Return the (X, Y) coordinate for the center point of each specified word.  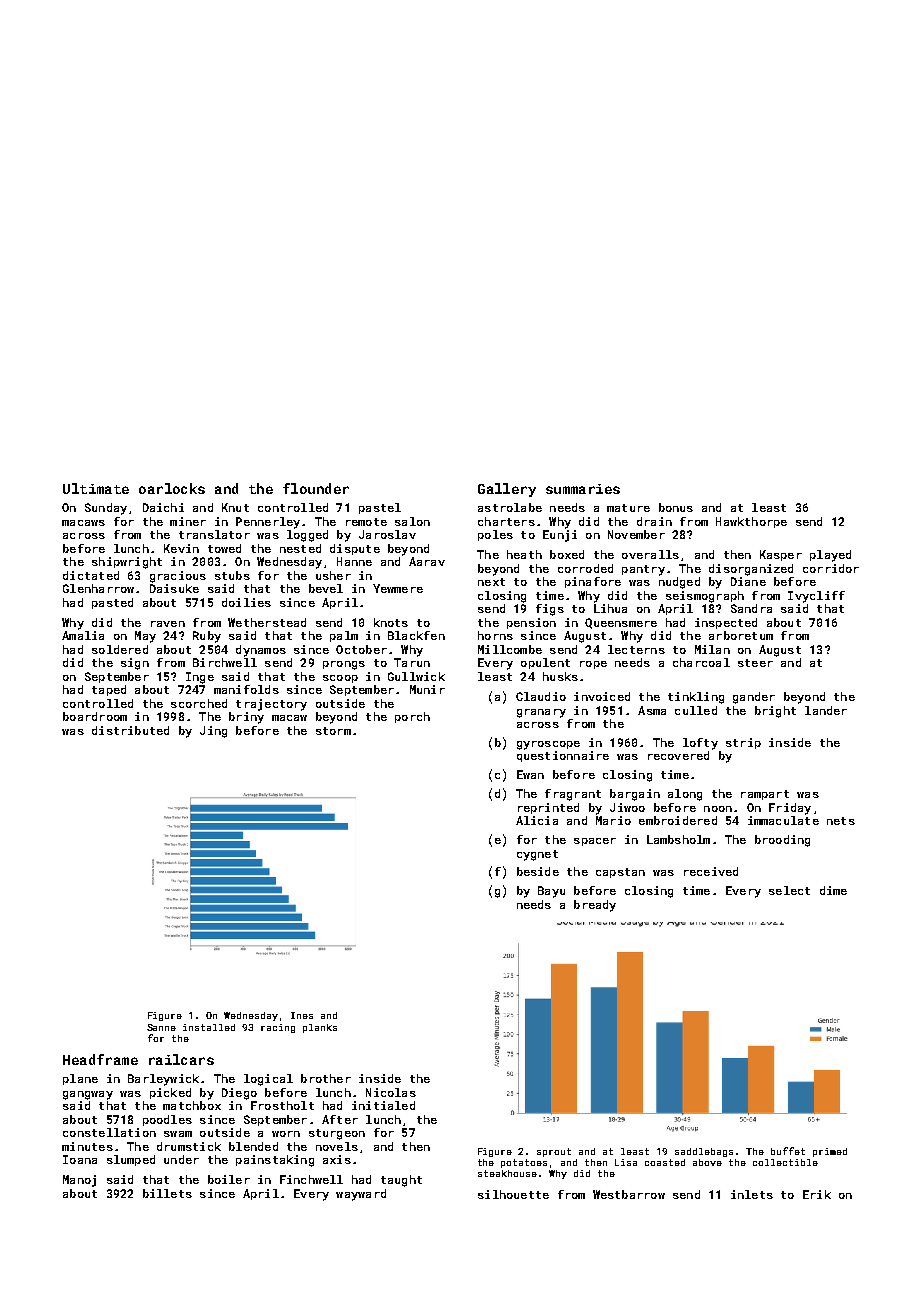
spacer (595, 842)
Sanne (161, 1027)
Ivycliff (816, 597)
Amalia (83, 635)
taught (401, 1181)
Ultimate (96, 488)
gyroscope (548, 745)
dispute (355, 549)
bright (775, 712)
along (685, 795)
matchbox (192, 1105)
